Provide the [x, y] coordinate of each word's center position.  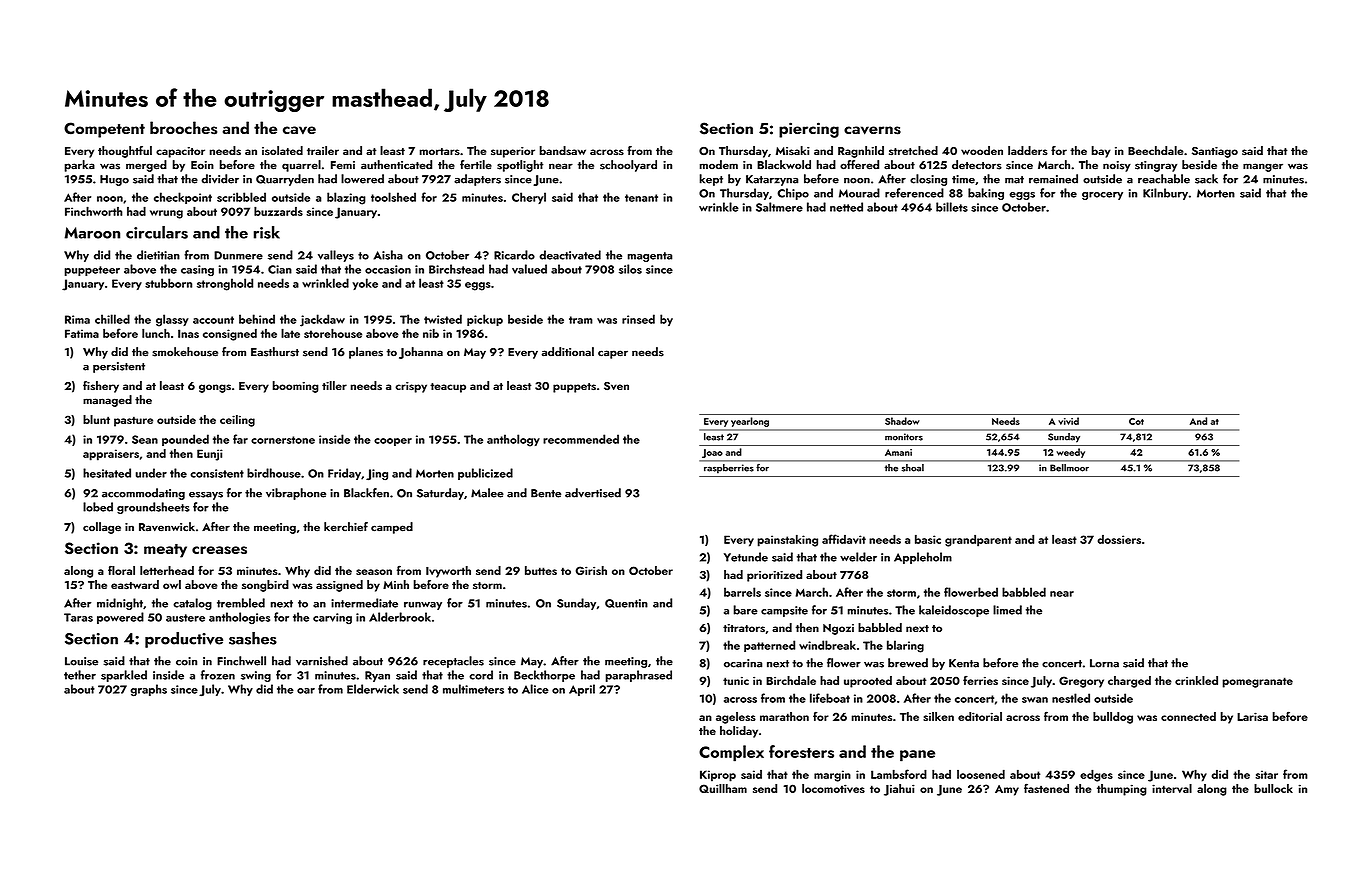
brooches [183, 128]
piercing [809, 130]
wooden [982, 150]
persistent [119, 367]
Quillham [723, 788]
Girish [591, 570]
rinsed [638, 319]
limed [1007, 610]
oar [306, 691]
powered [120, 618]
